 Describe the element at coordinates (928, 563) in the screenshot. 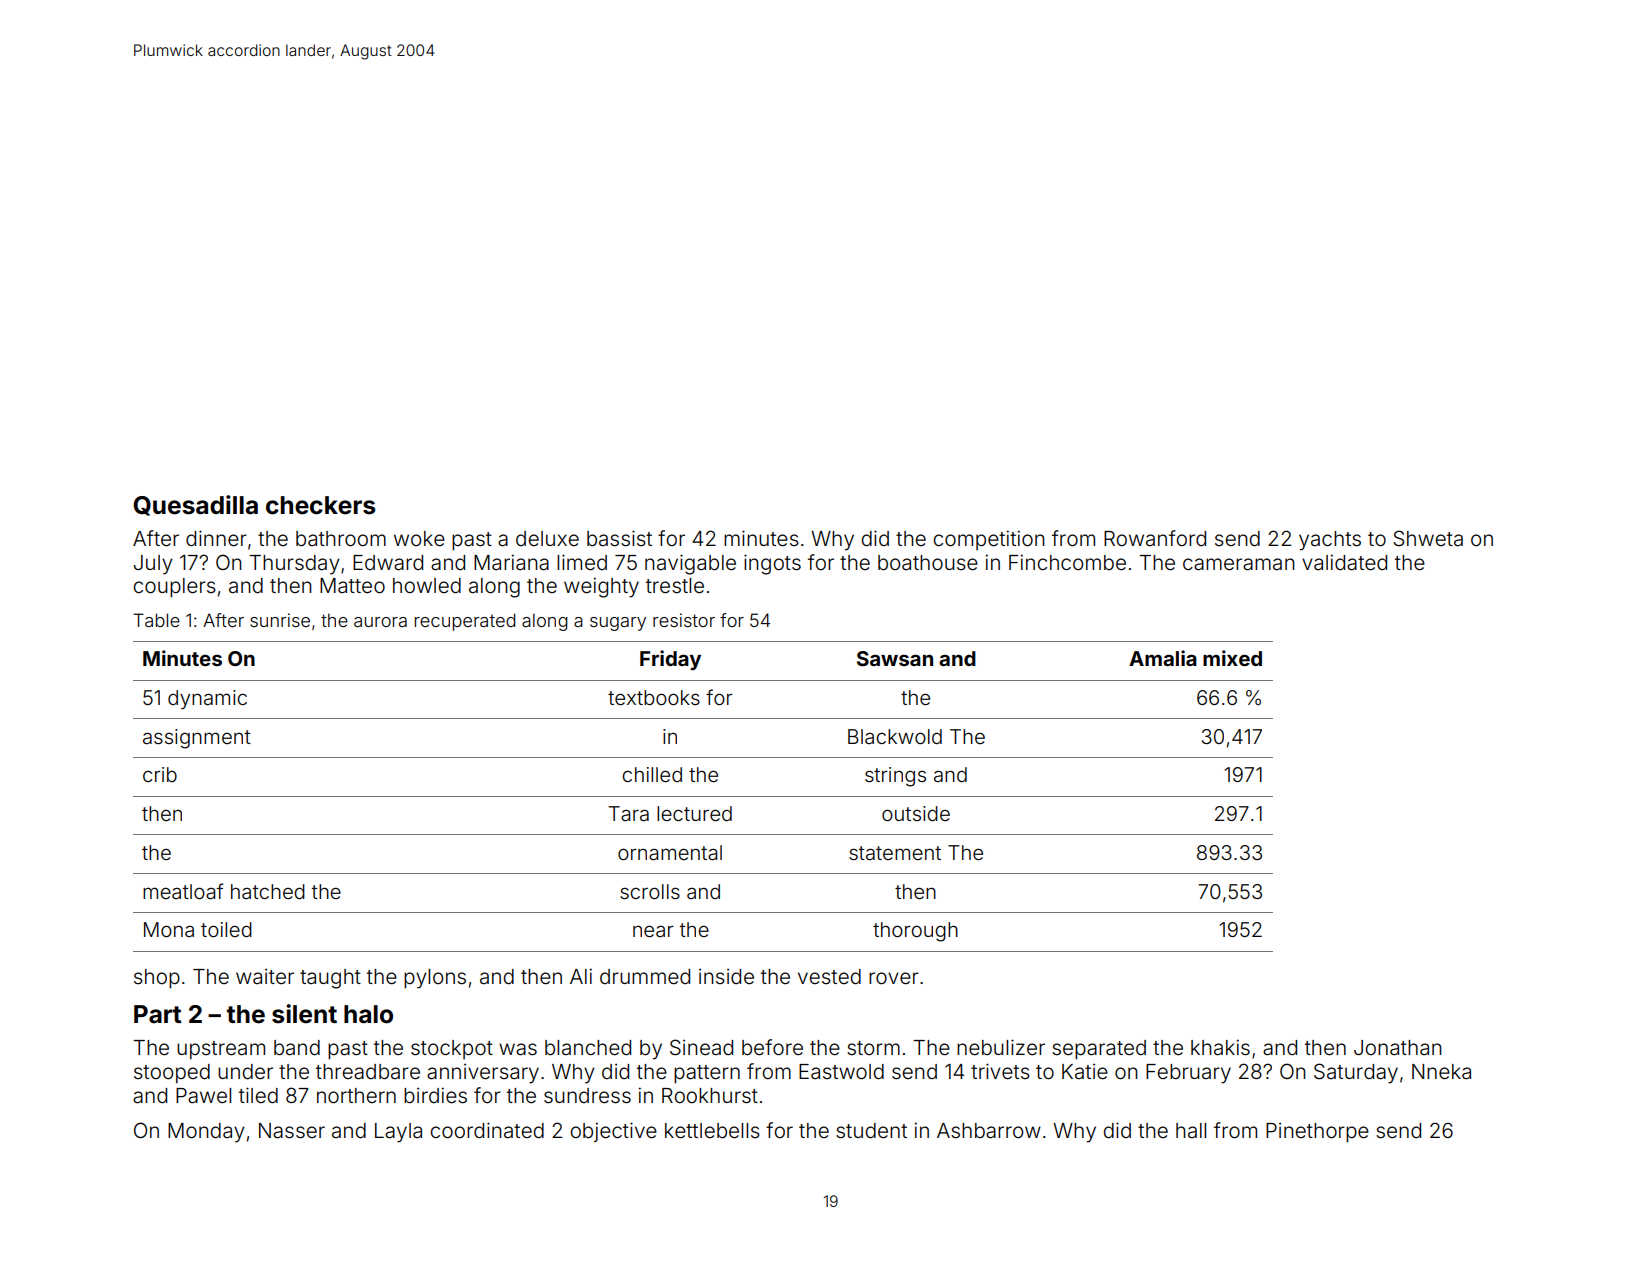

I see `boathouse` at that location.
